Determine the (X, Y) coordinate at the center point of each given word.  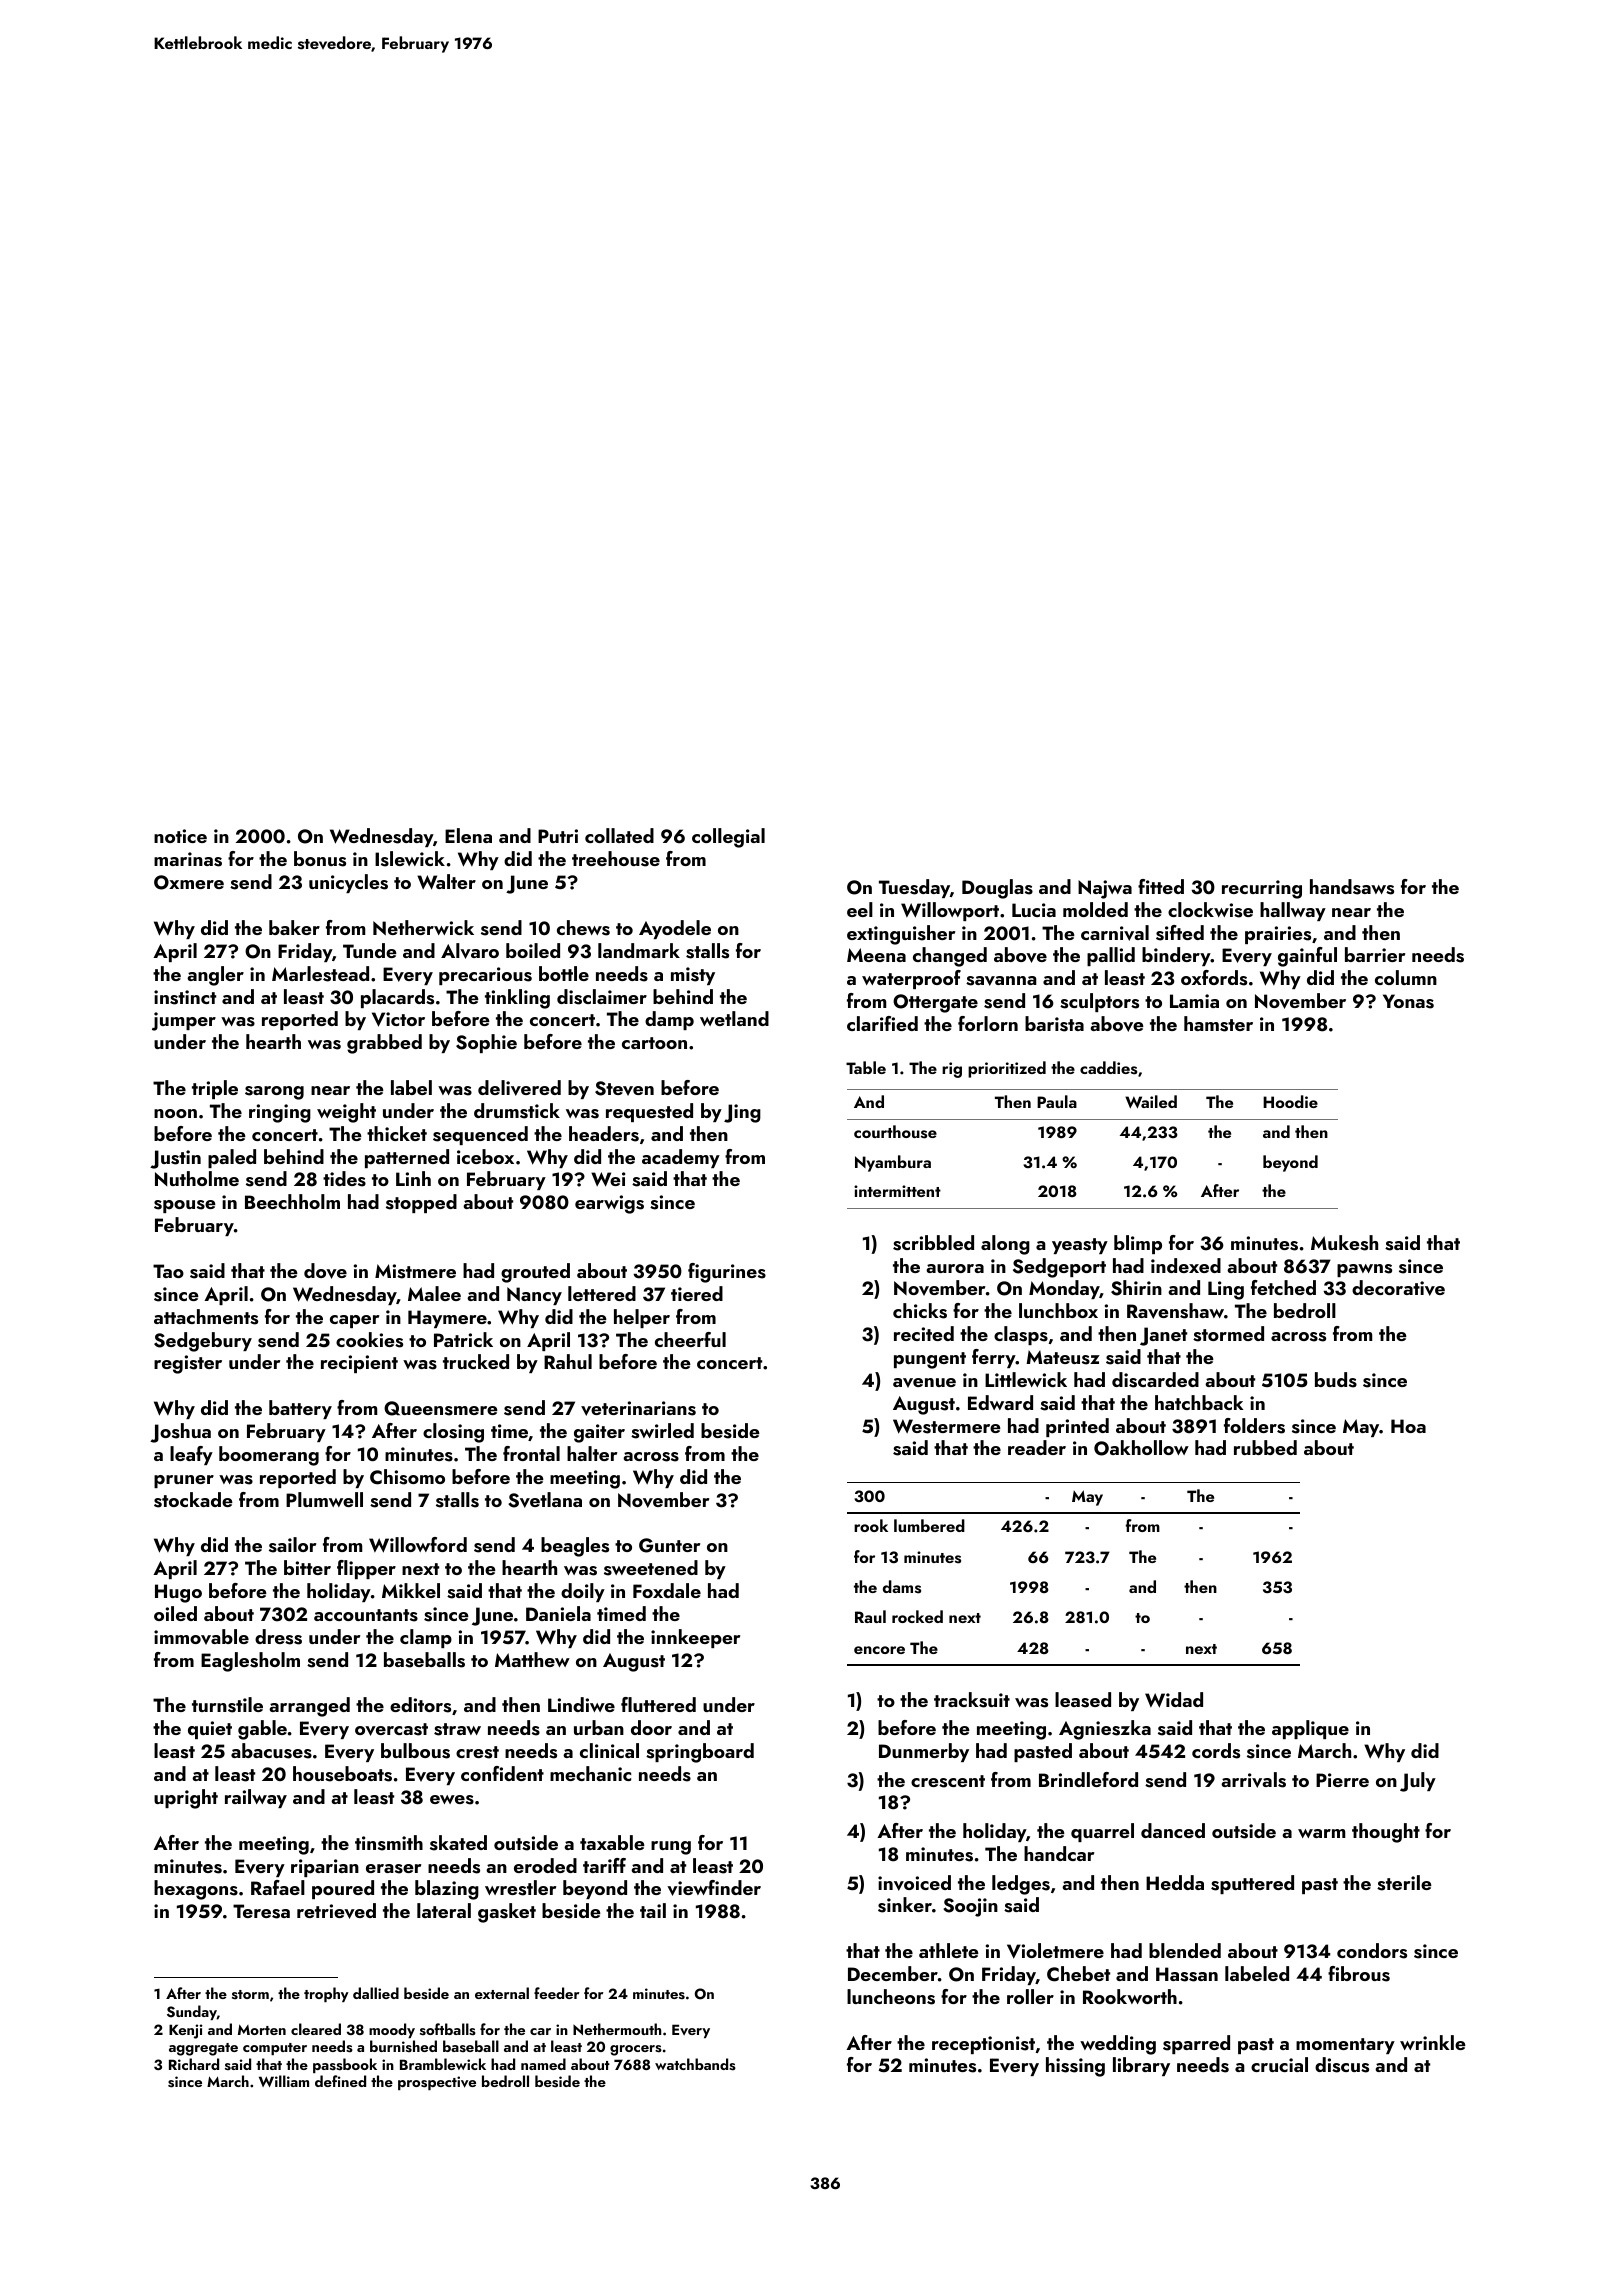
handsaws (1352, 887)
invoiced (914, 1883)
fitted (1161, 886)
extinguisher (901, 935)
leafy (191, 1455)
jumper (184, 1021)
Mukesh (1344, 1243)
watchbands (695, 2064)
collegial (728, 838)
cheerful (690, 1339)
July (1418, 1782)
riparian (325, 1868)
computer (275, 2049)
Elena (468, 835)
